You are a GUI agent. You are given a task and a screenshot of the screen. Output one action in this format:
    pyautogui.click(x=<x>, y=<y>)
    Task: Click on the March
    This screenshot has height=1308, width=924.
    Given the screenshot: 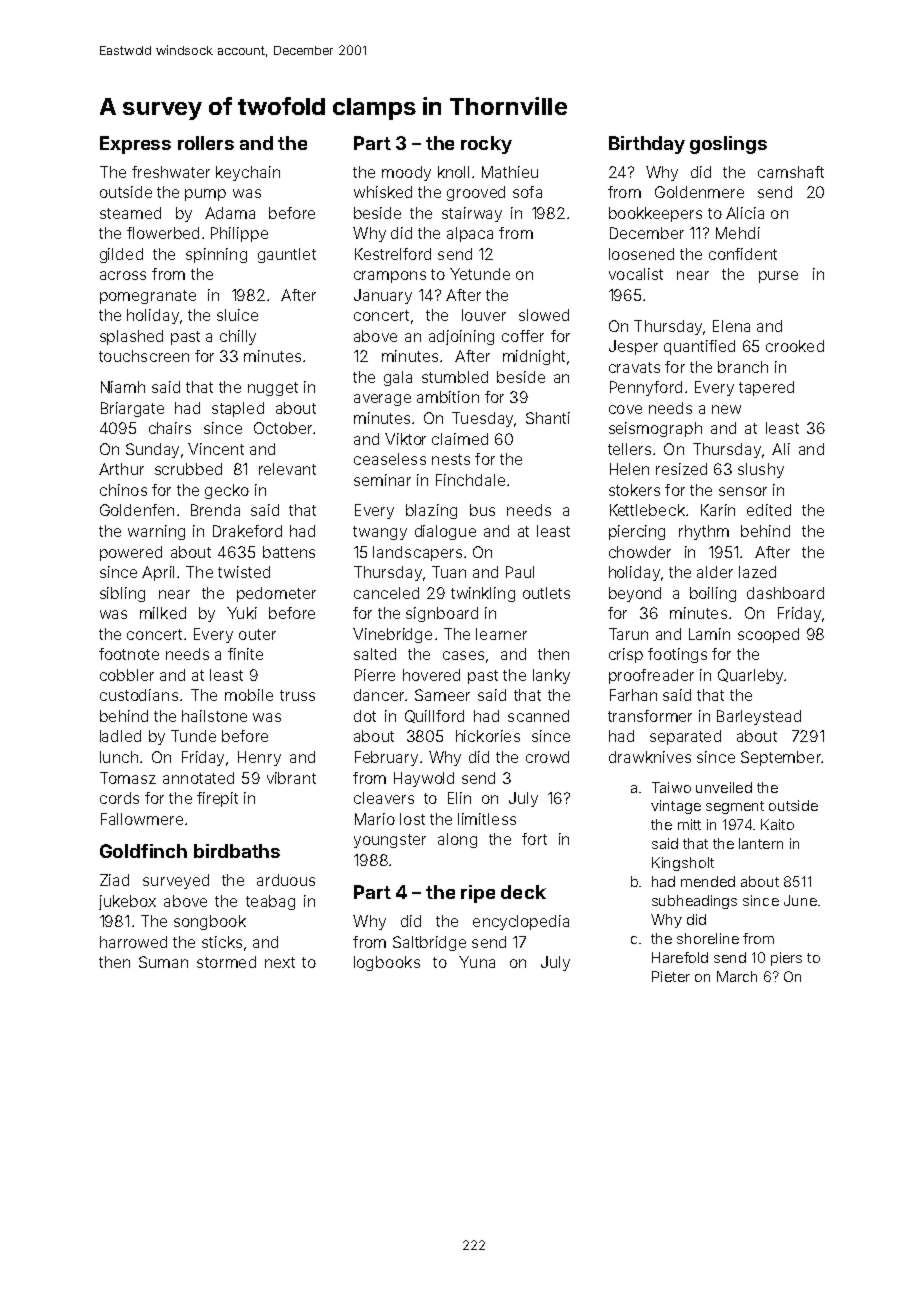 What is the action you would take?
    pyautogui.click(x=737, y=976)
